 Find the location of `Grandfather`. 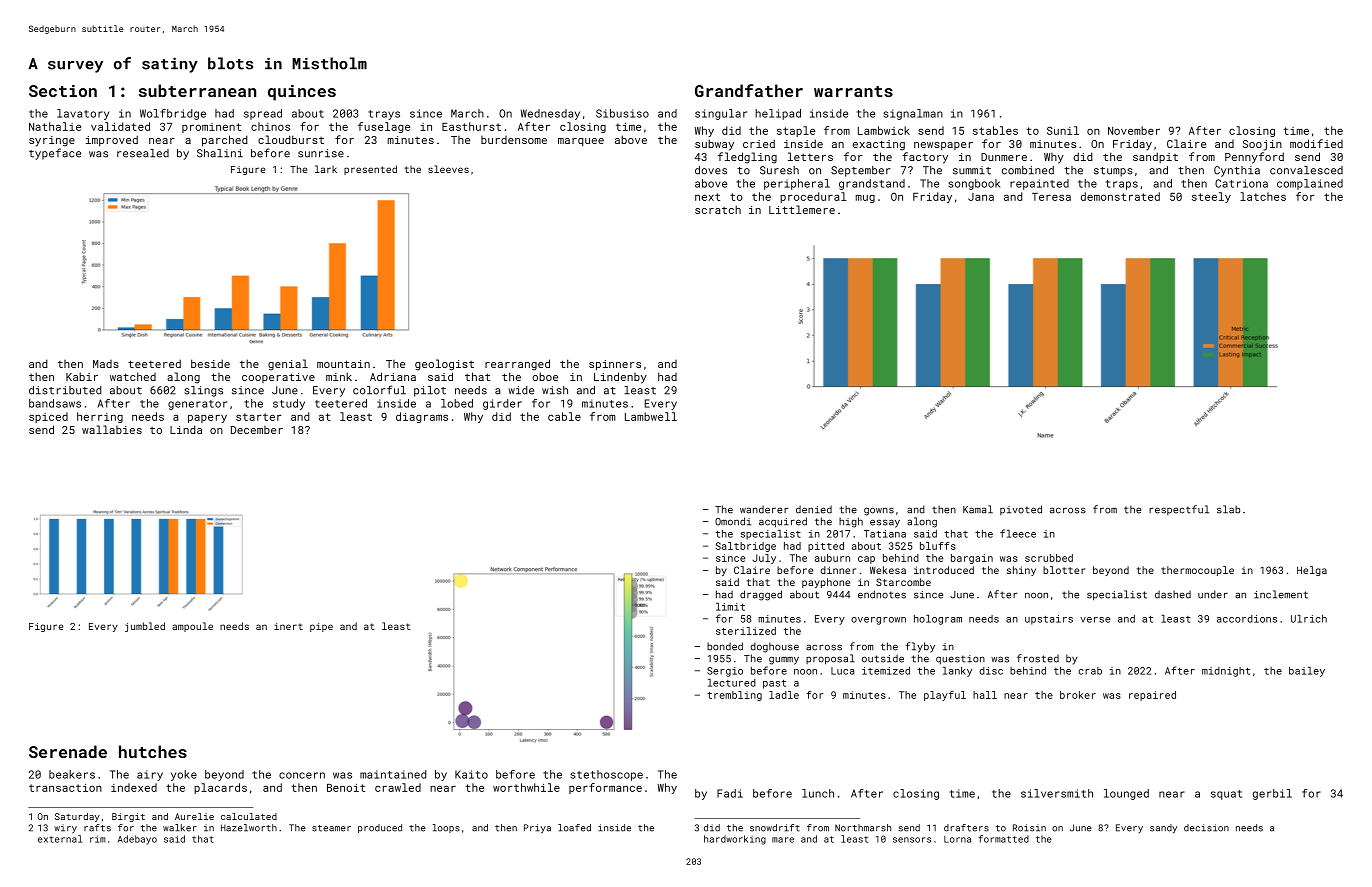

Grandfather is located at coordinates (749, 90).
